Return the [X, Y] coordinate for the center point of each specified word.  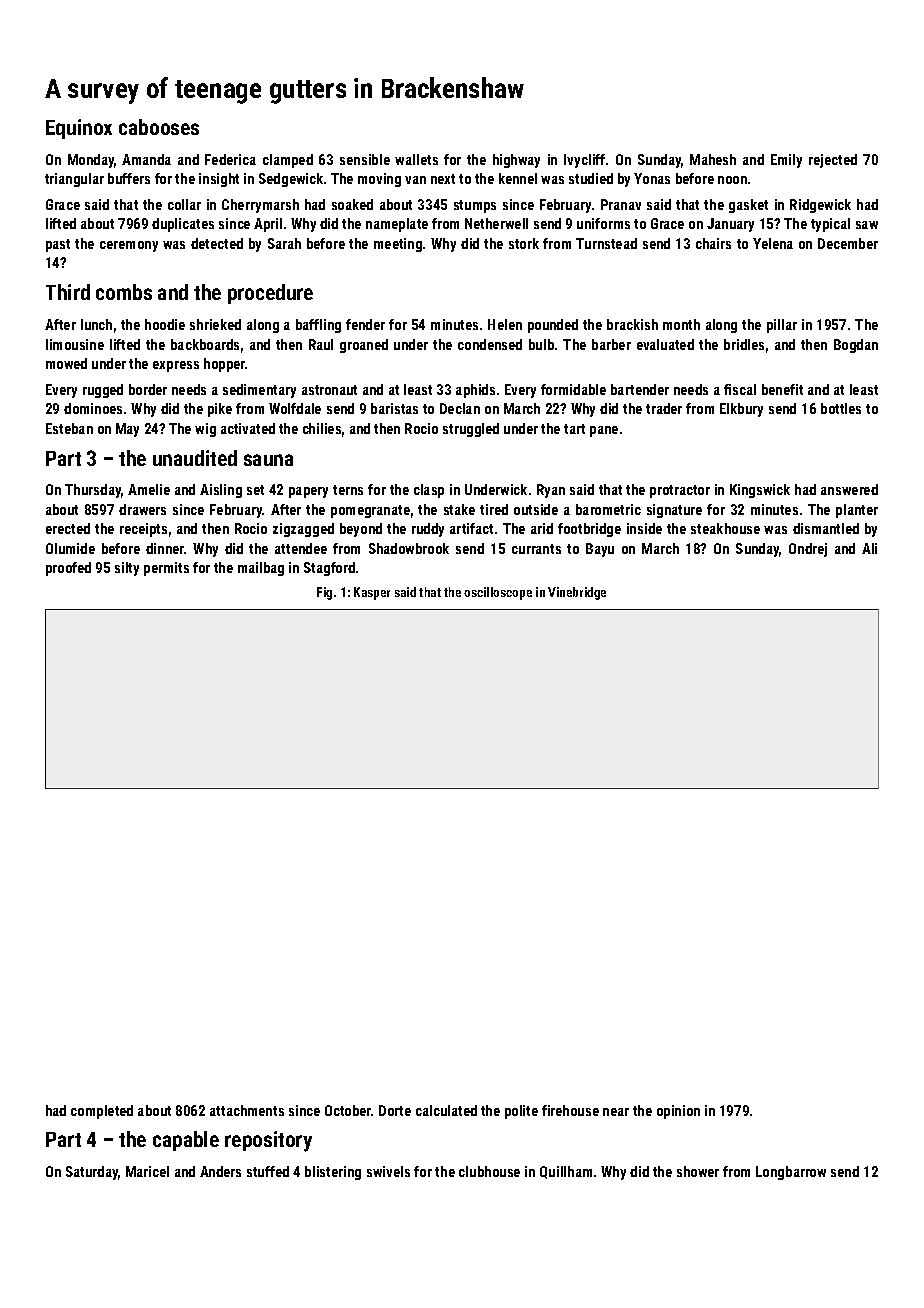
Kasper [372, 593]
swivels [388, 1171]
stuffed [268, 1171]
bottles [841, 408]
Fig [324, 593]
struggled [471, 430]
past [58, 245]
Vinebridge [577, 593]
